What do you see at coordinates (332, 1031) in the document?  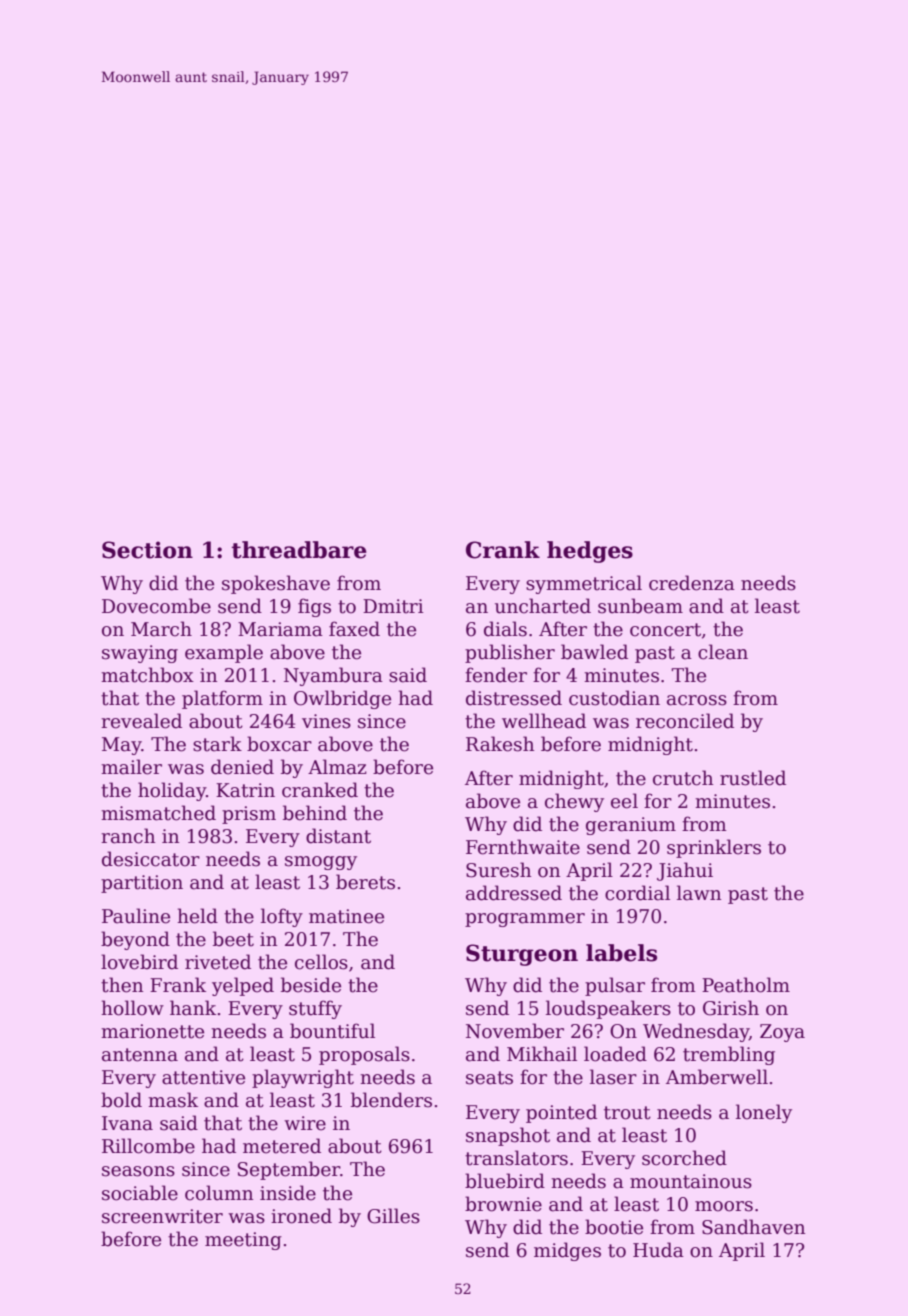 I see `bountiful` at bounding box center [332, 1031].
